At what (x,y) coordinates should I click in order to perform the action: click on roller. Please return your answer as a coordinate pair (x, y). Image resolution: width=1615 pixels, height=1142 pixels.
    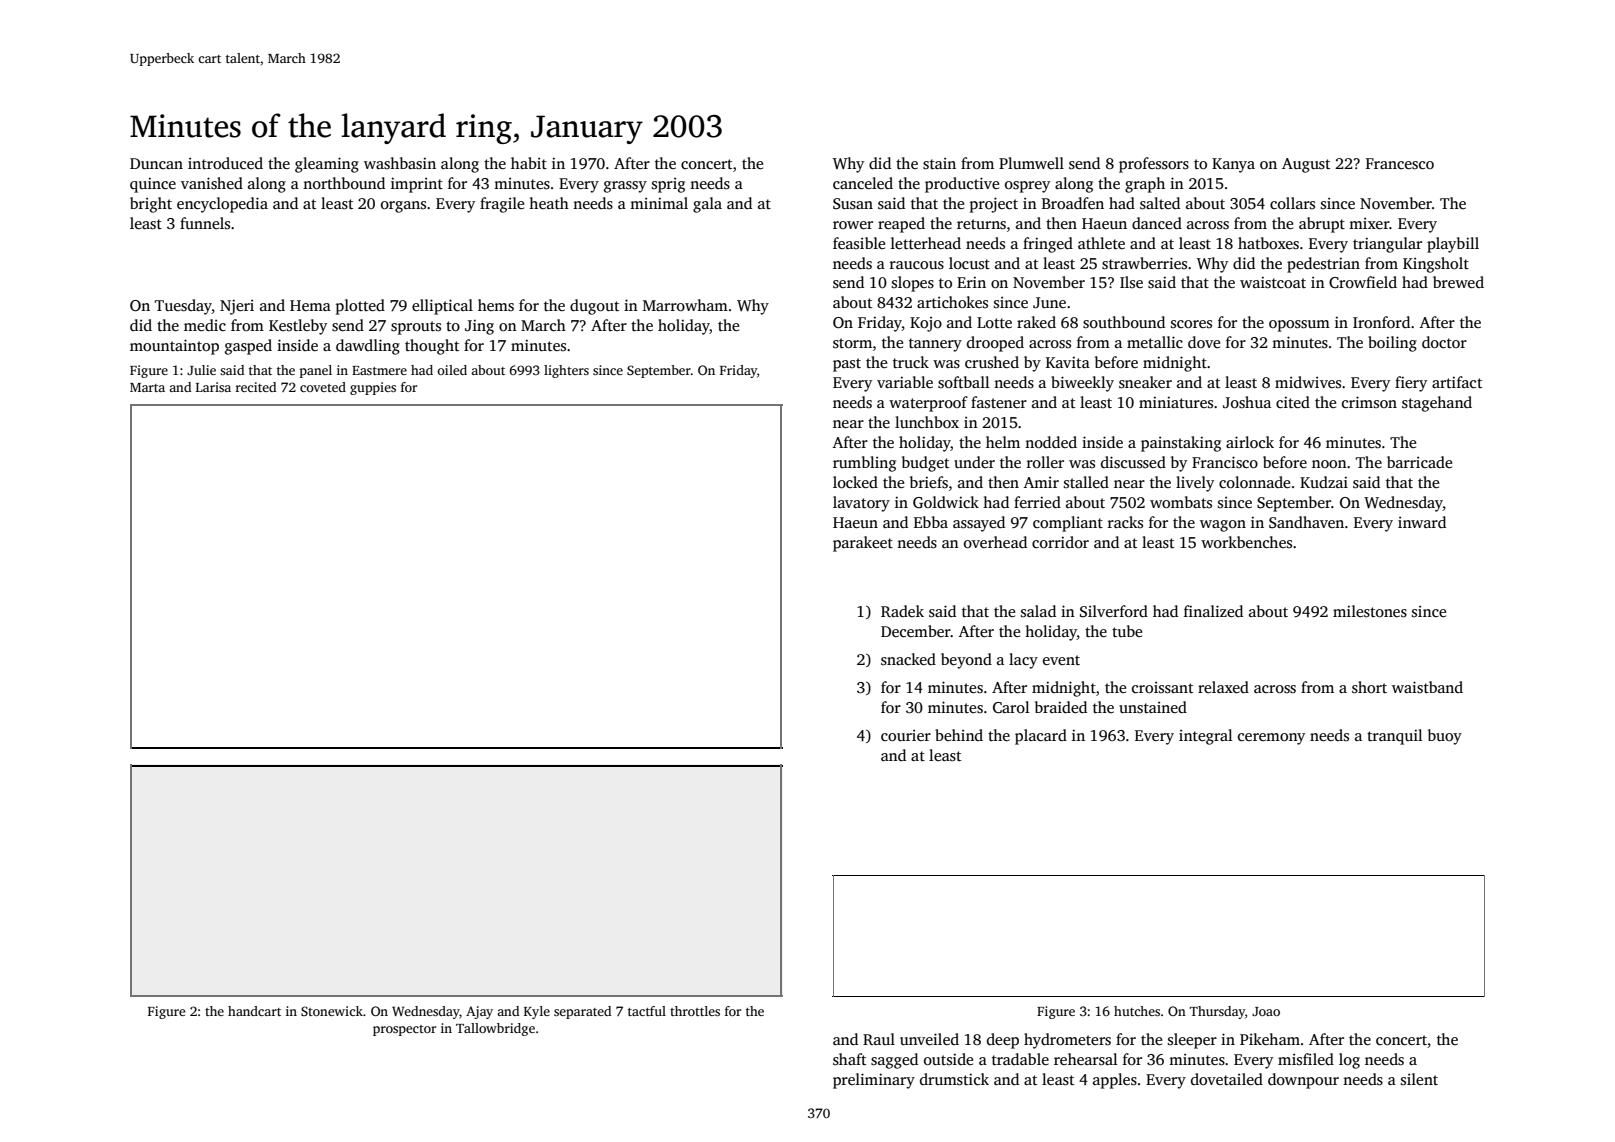
    Looking at the image, I should click on (1045, 462).
